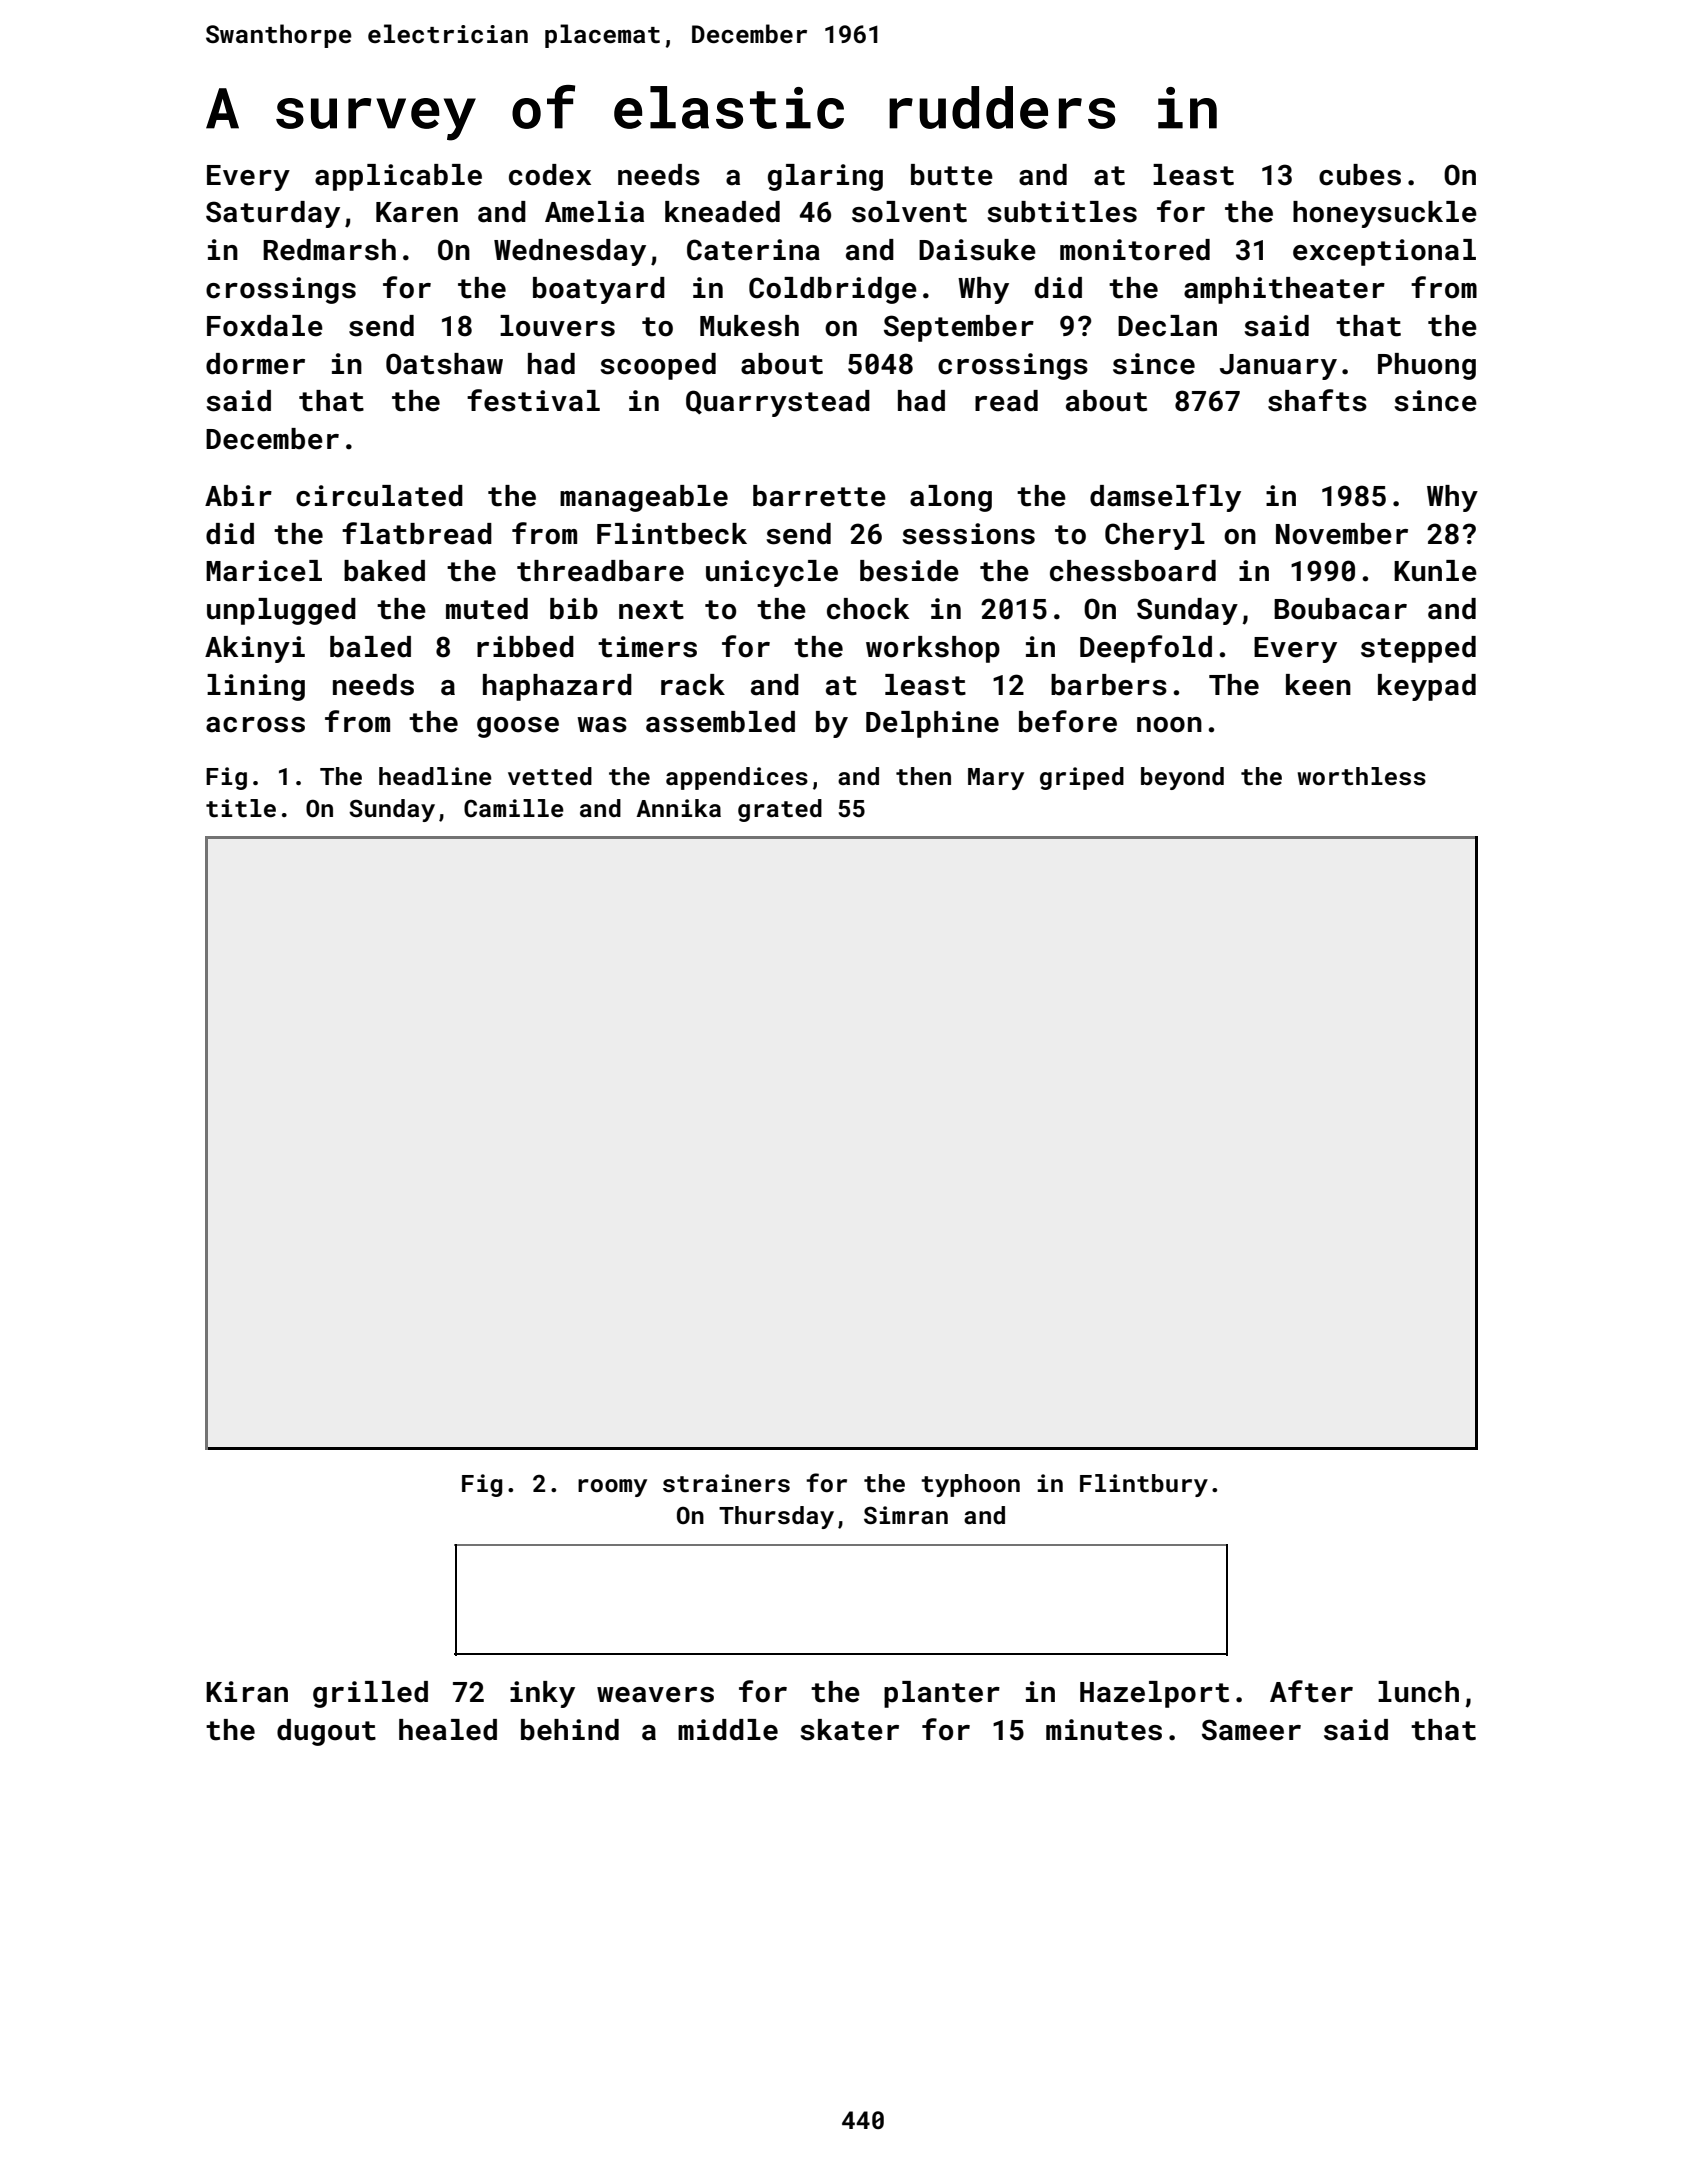 Image resolution: width=1683 pixels, height=2178 pixels. What do you see at coordinates (825, 177) in the image?
I see `glaring` at bounding box center [825, 177].
